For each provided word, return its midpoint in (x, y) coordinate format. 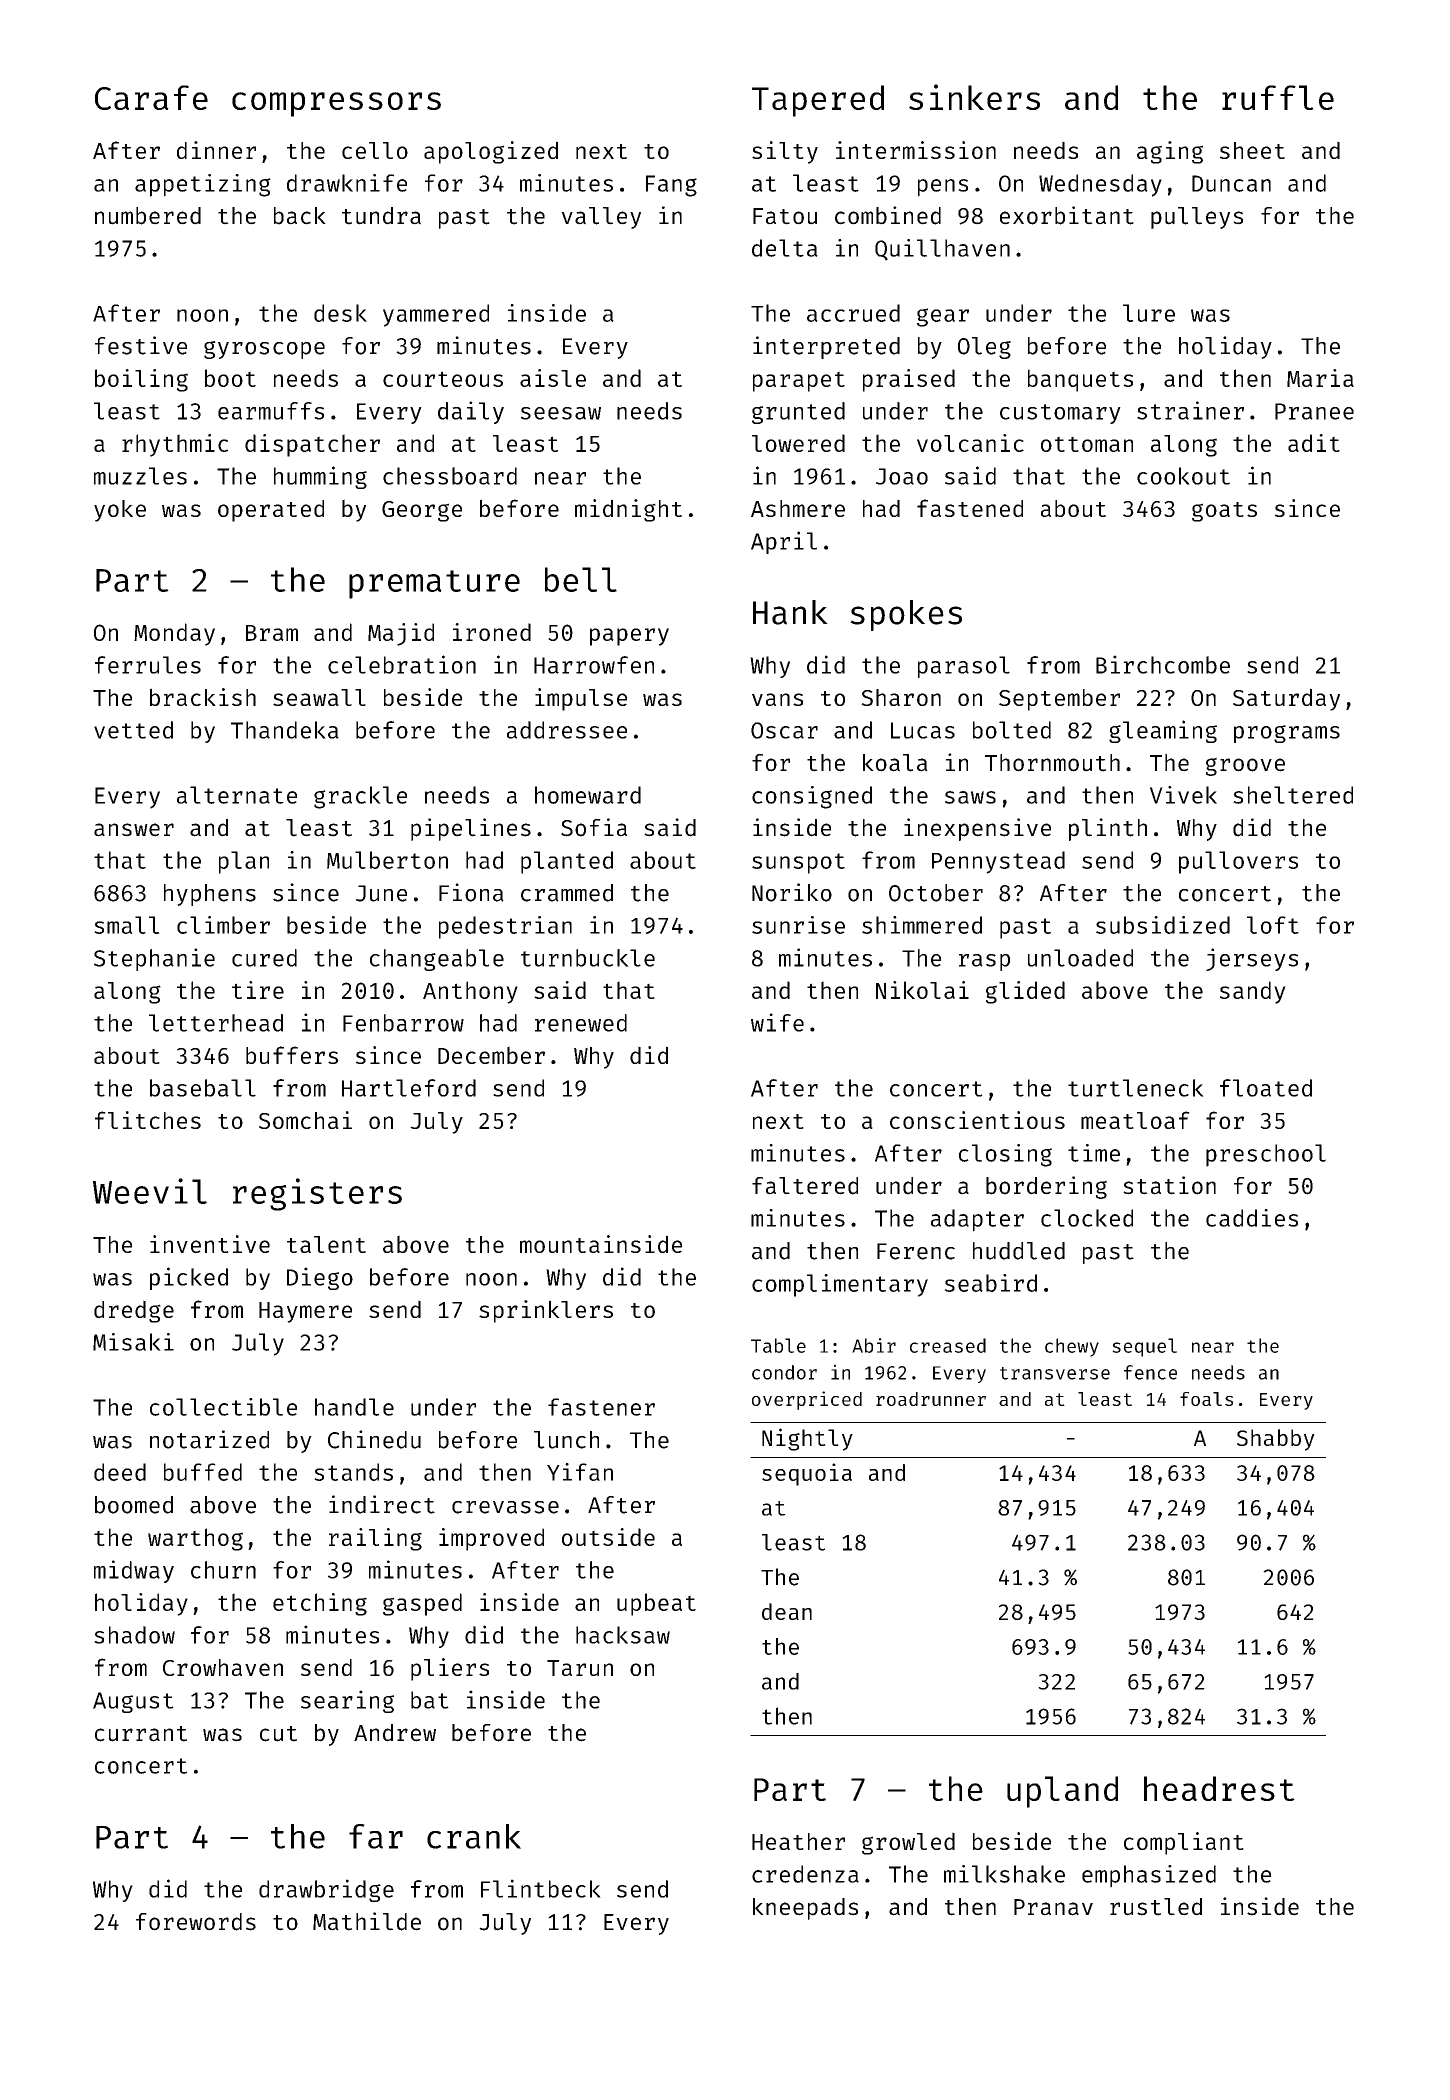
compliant (1184, 1843)
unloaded (1080, 958)
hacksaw (623, 1635)
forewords (196, 1922)
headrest (1219, 1788)
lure (1149, 313)
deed (120, 1472)
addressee (567, 730)
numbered (148, 216)
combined (888, 215)
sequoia (807, 1474)
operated (271, 511)
